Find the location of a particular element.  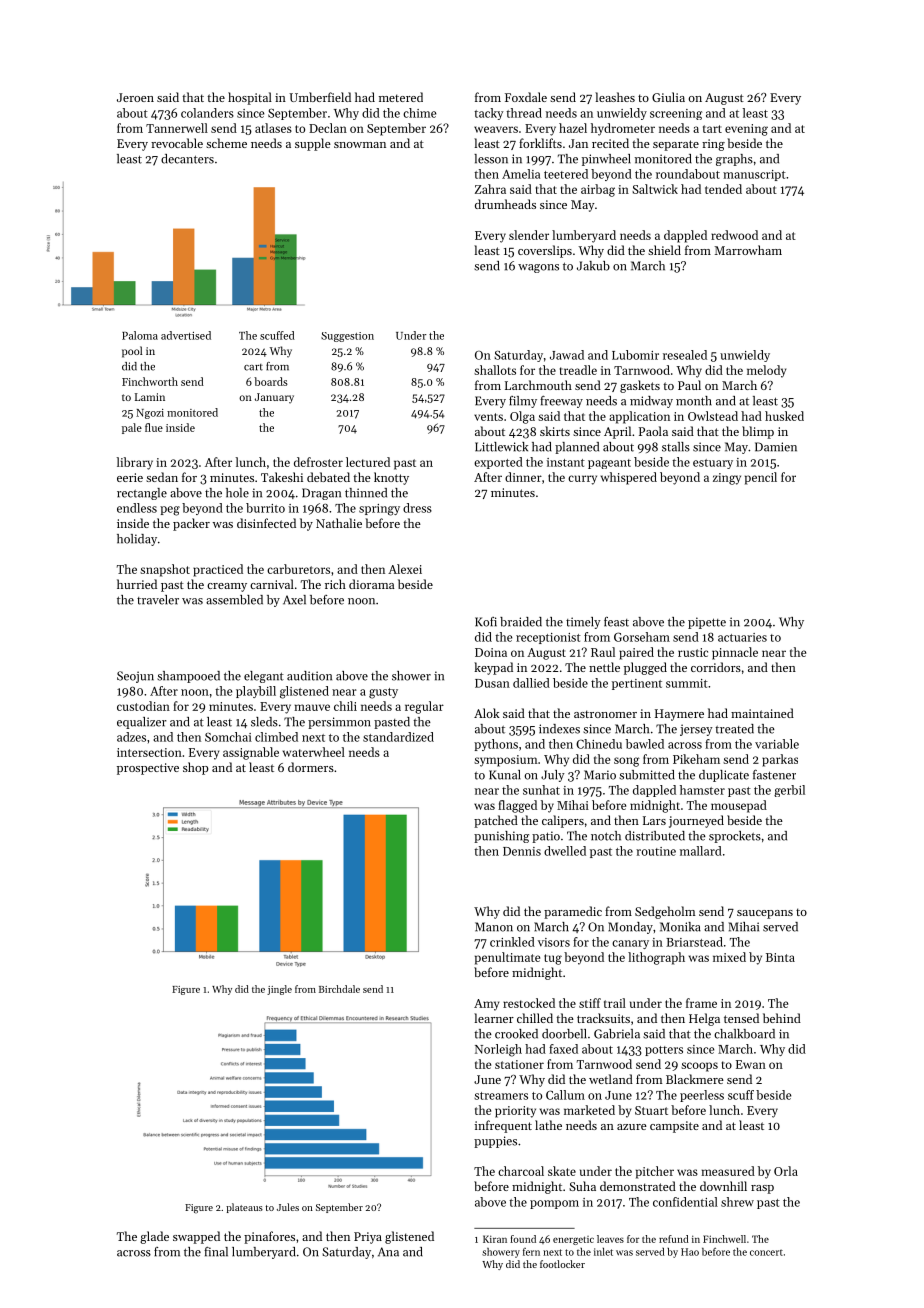

swapped is located at coordinates (196, 1237).
